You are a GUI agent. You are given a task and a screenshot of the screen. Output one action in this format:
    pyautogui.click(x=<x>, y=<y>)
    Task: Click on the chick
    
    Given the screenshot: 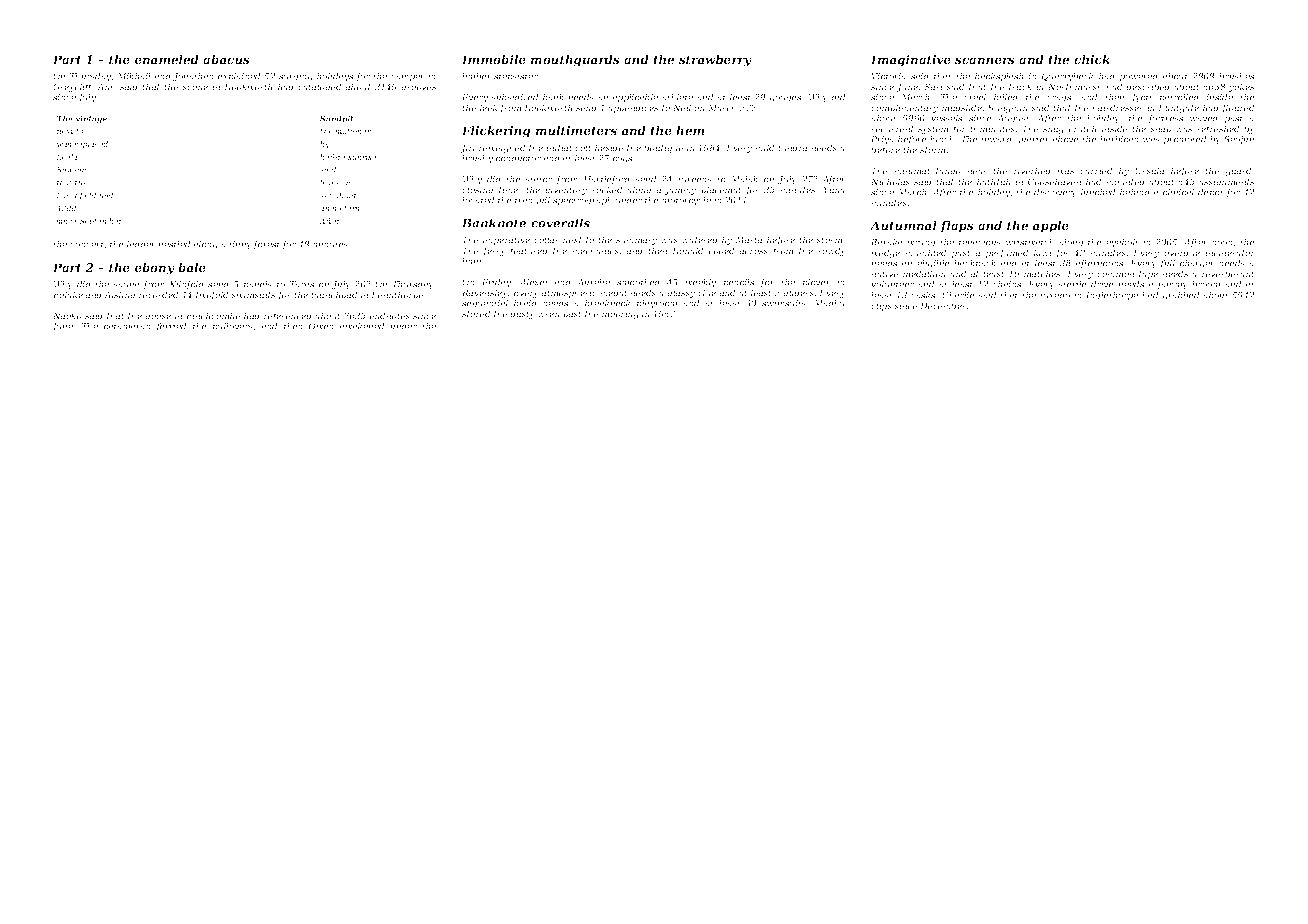 What is the action you would take?
    pyautogui.click(x=1092, y=59)
